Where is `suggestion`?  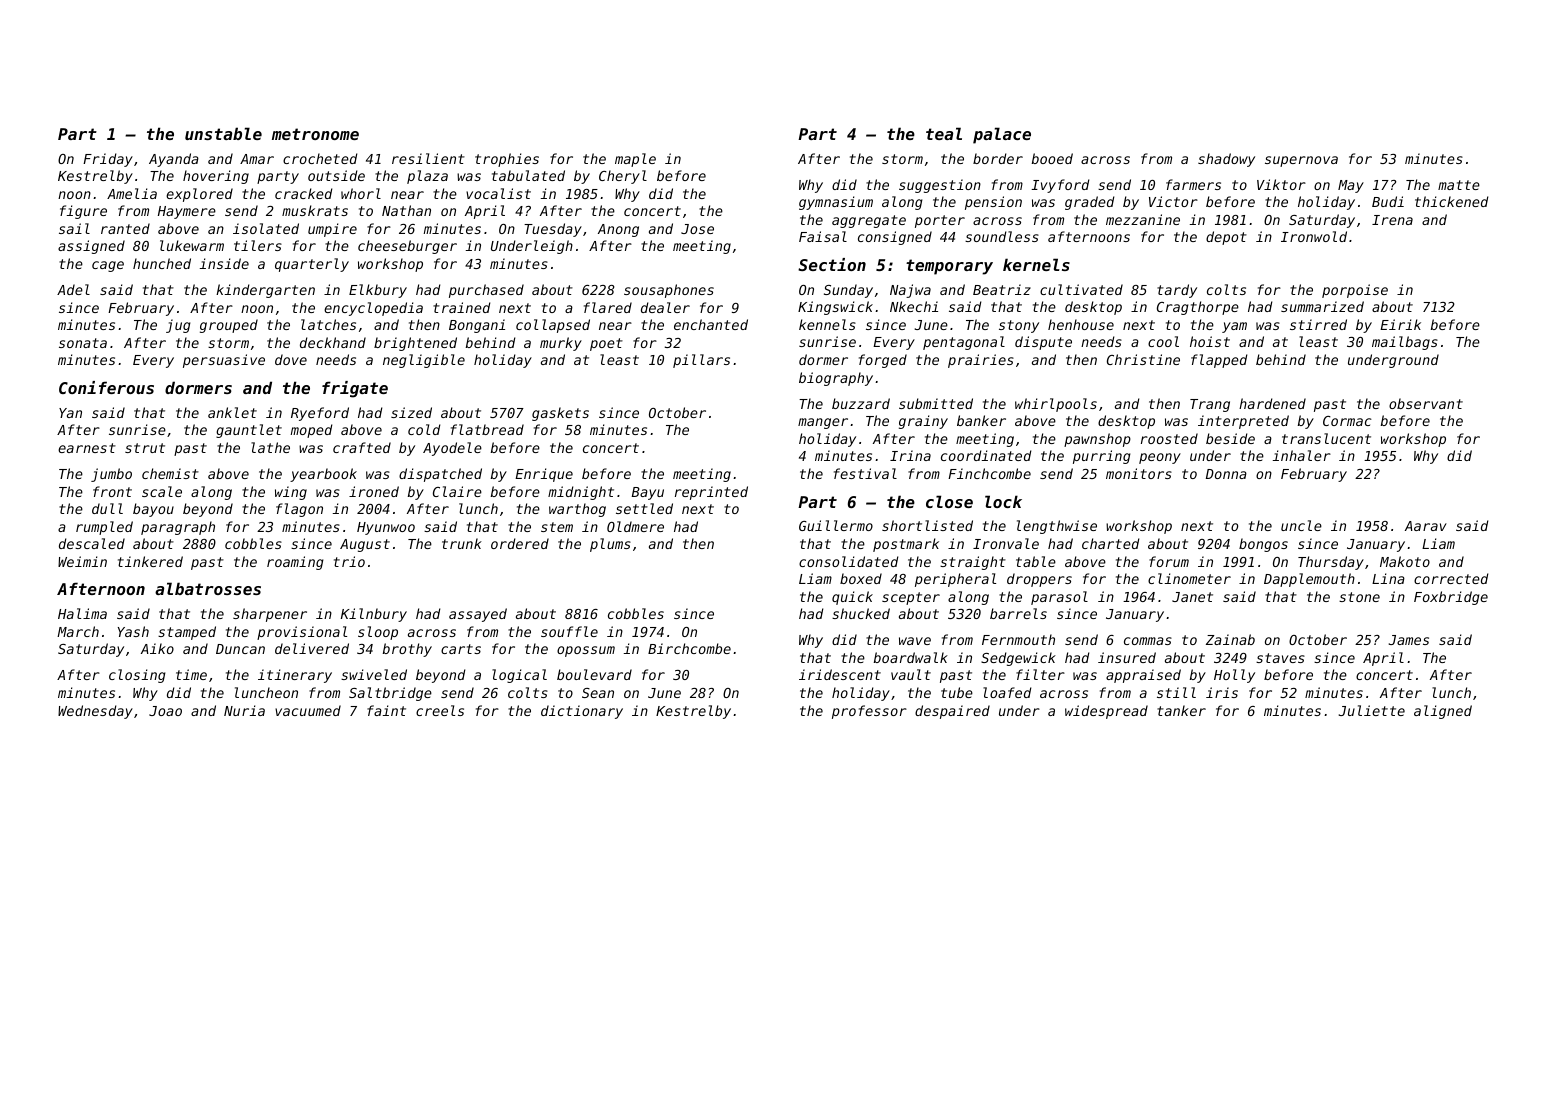 suggestion is located at coordinates (940, 186).
